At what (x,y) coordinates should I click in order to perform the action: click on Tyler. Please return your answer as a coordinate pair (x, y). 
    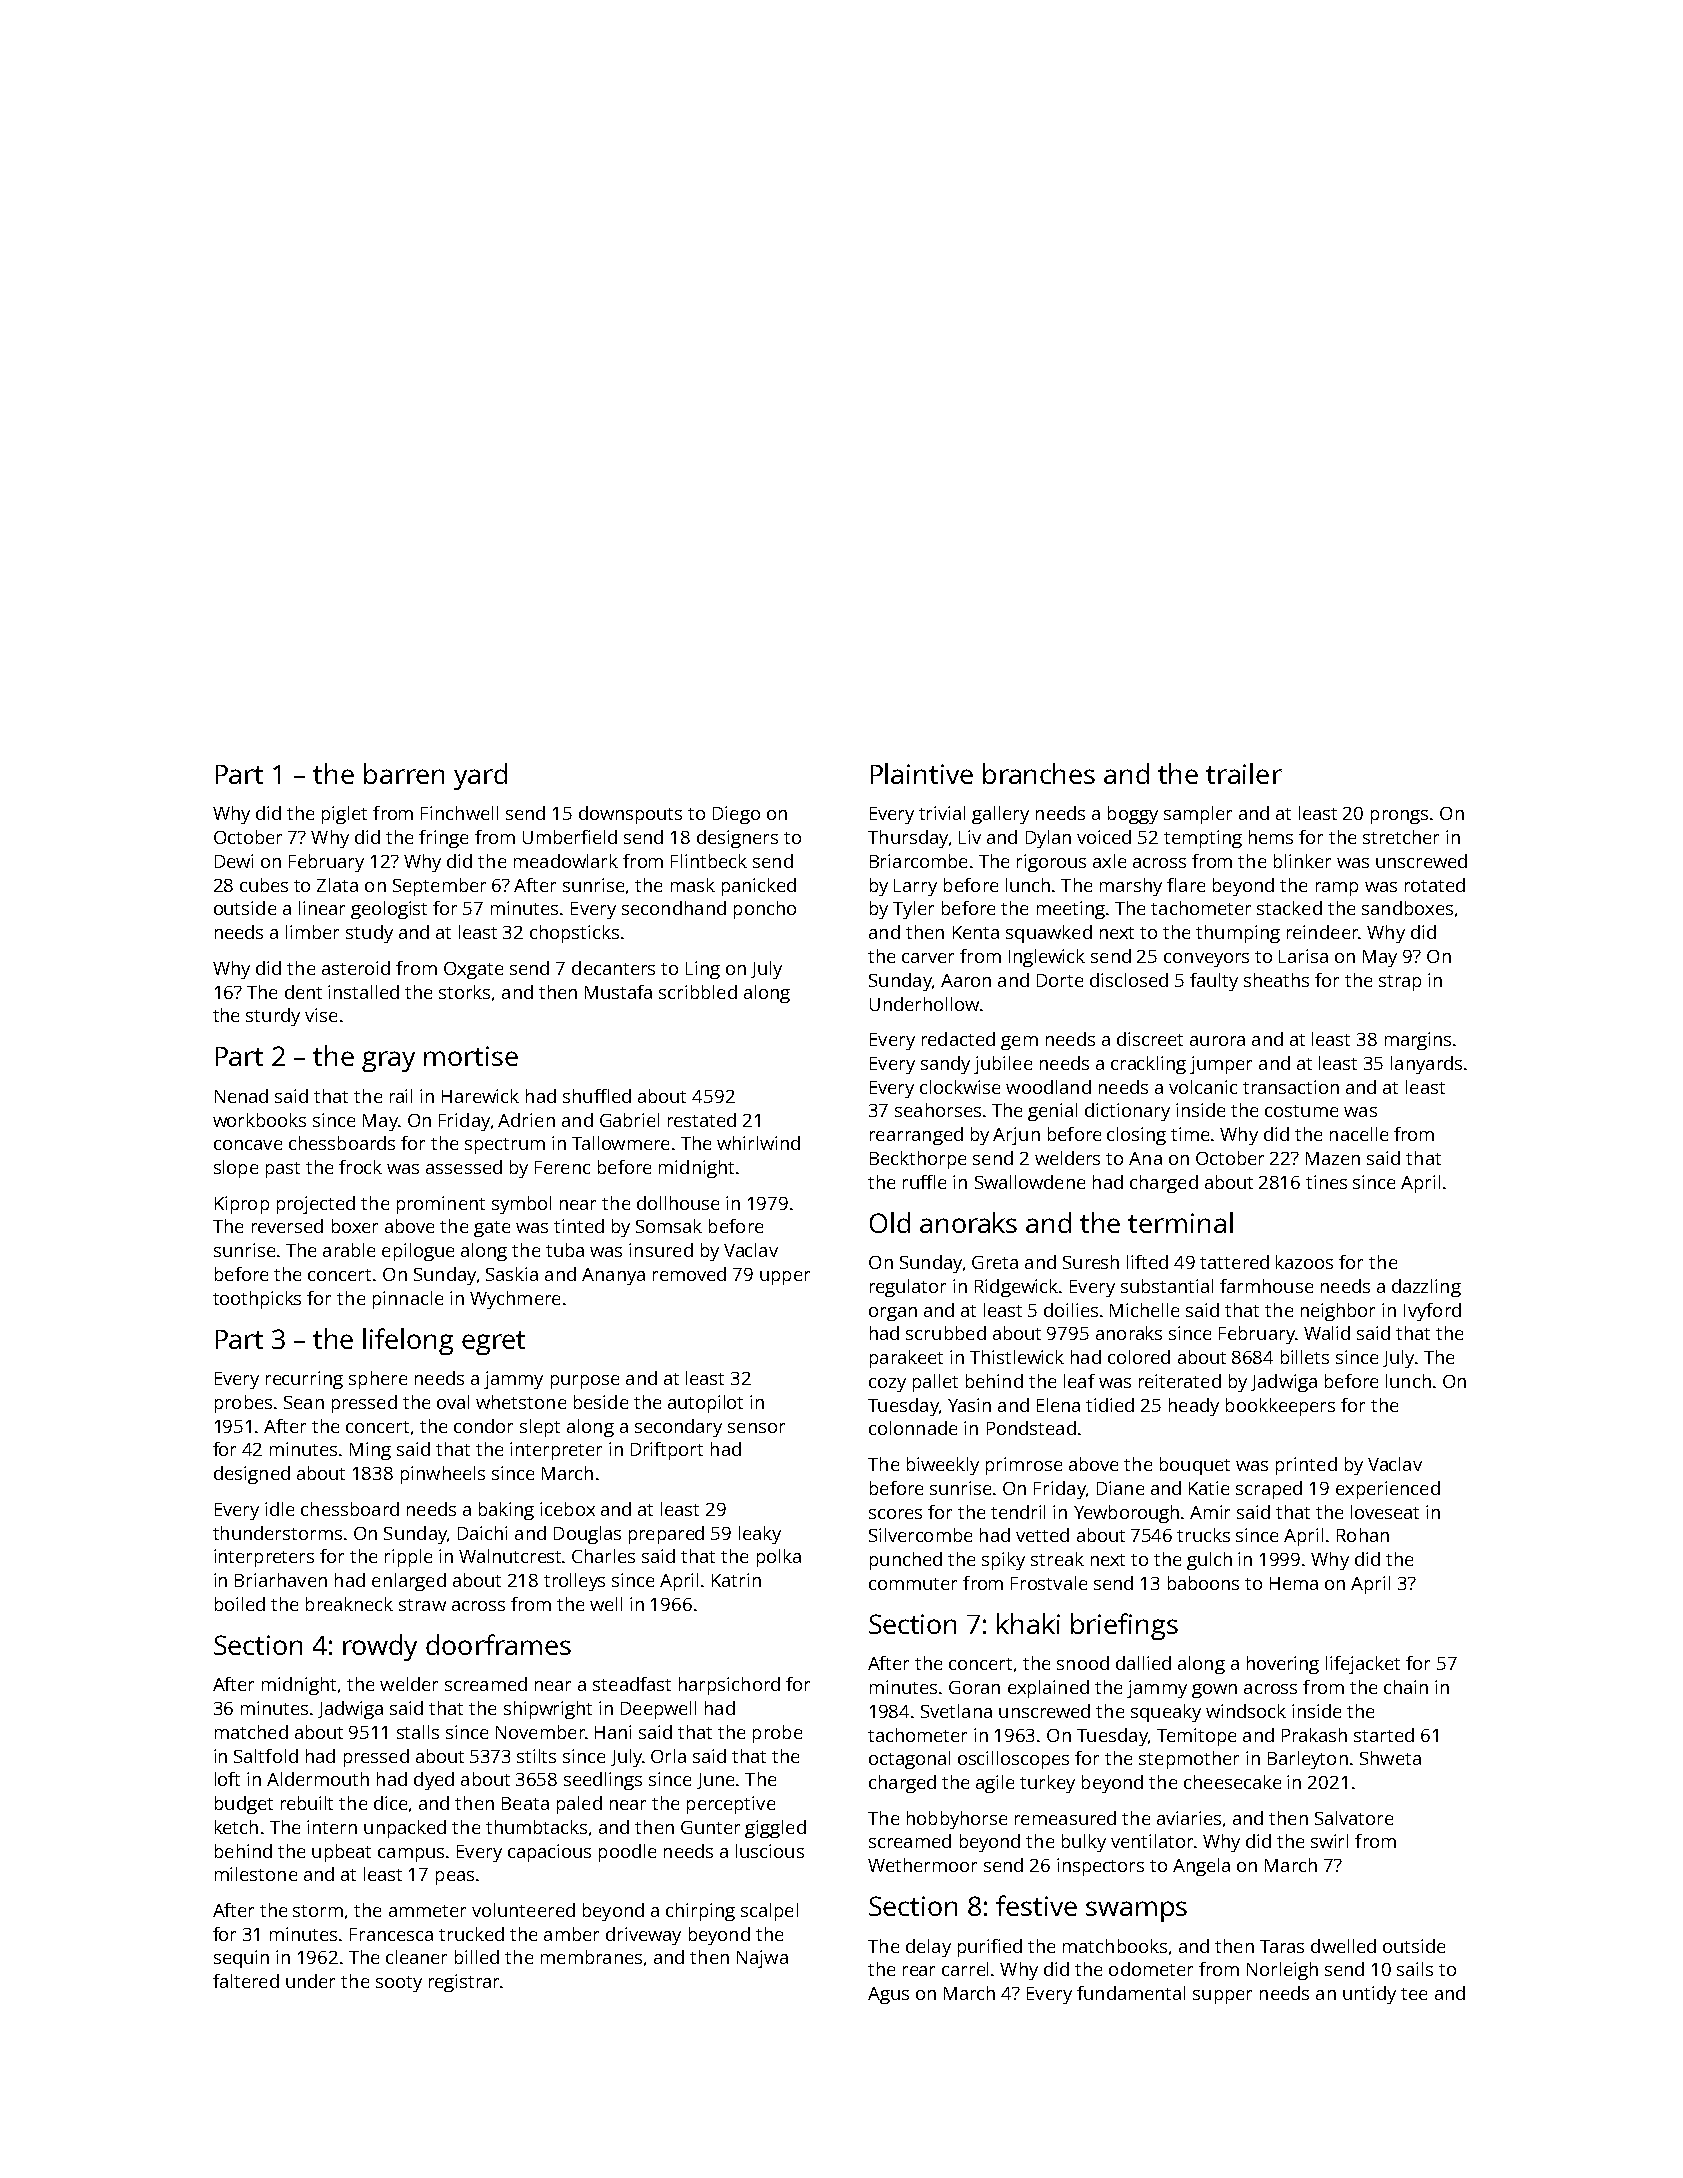
    Looking at the image, I should click on (913, 910).
